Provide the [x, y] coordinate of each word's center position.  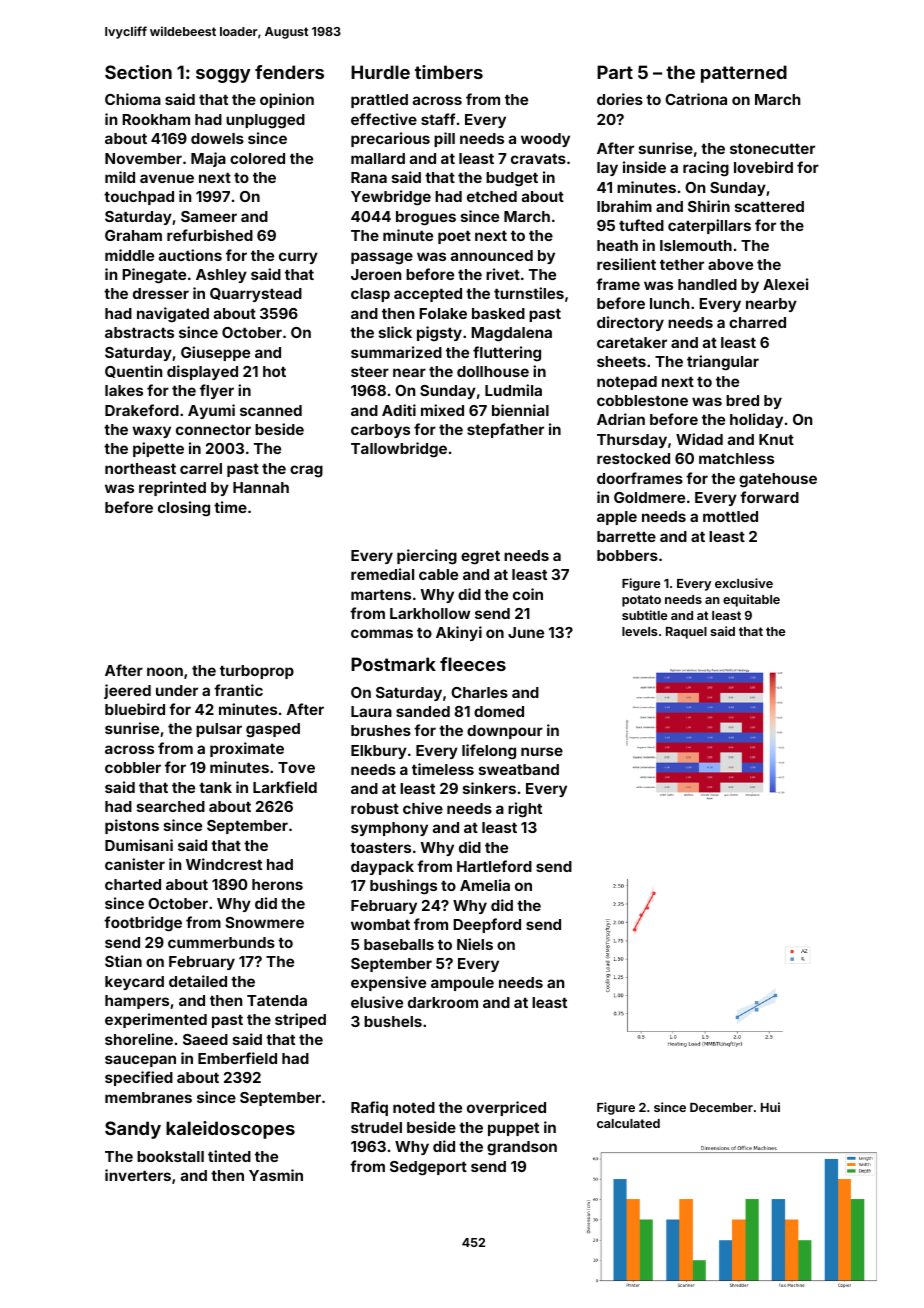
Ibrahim [624, 206]
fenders [289, 72]
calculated [628, 1123]
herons [277, 884]
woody [545, 140]
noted [414, 1107]
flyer [217, 391]
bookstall [170, 1156]
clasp [370, 295]
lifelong [489, 751]
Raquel [686, 633]
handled [707, 284]
